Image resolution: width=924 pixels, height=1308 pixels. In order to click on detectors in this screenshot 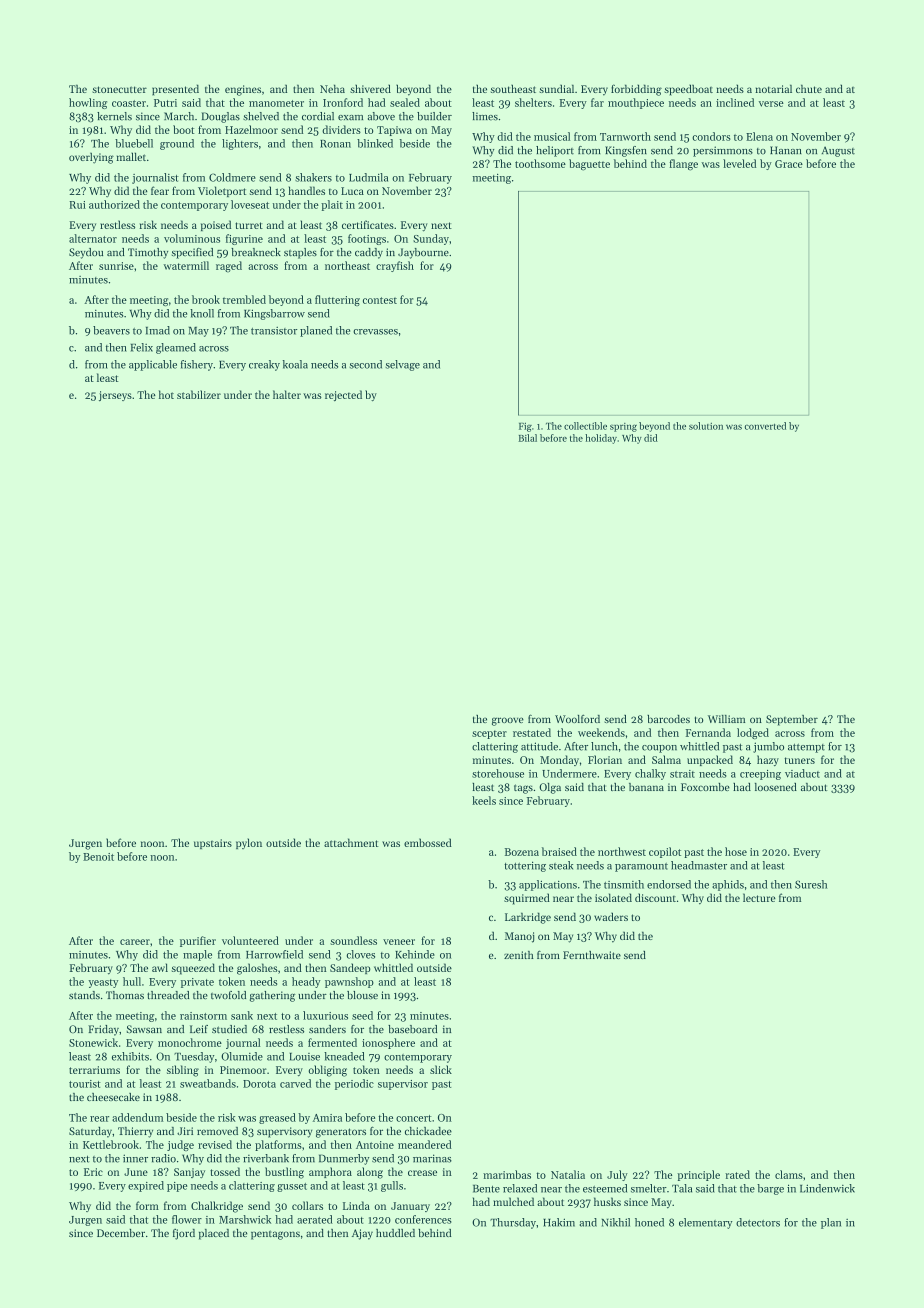, I will do `click(758, 1222)`.
